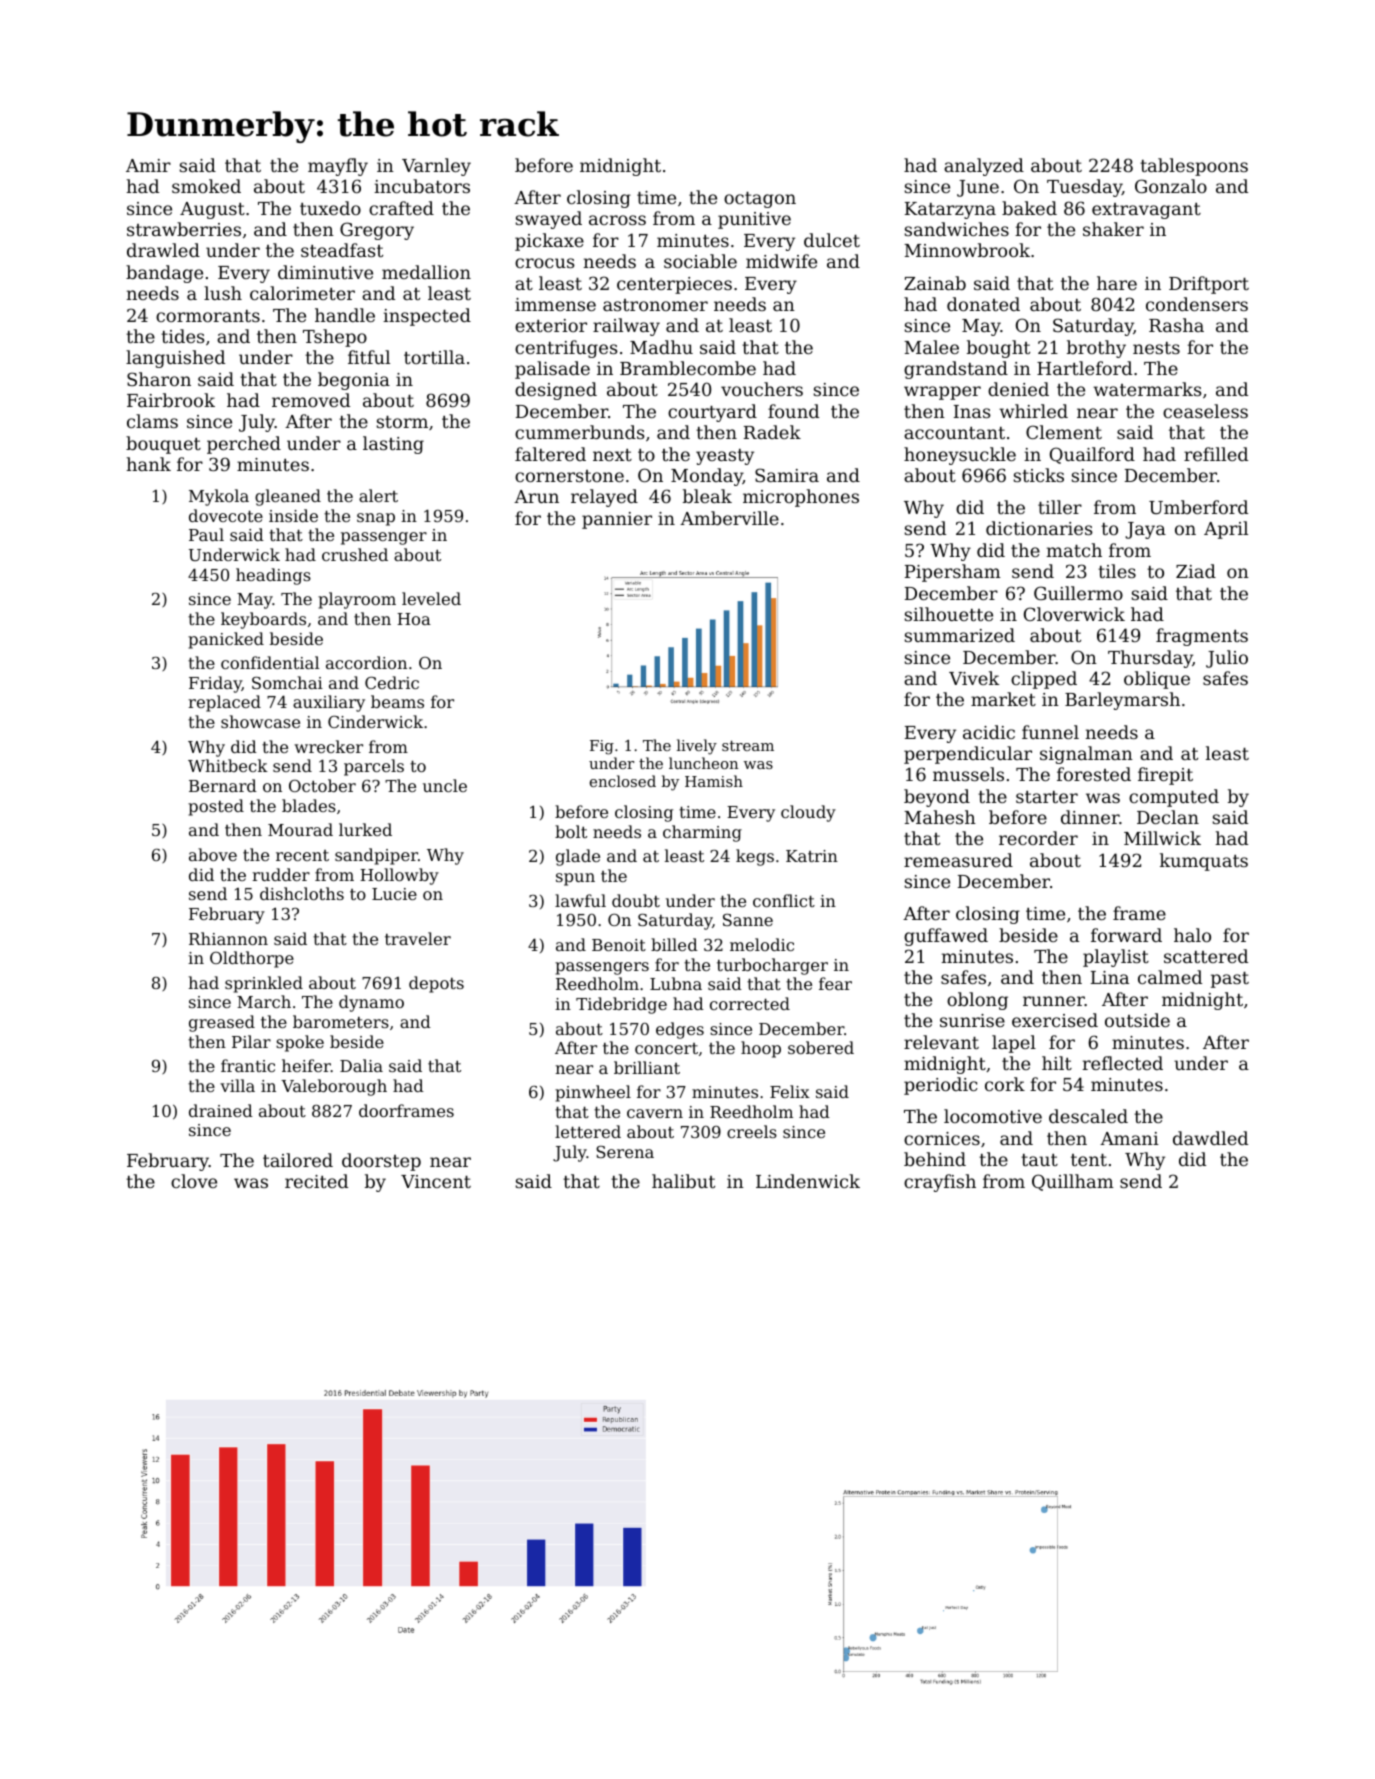 The width and height of the screenshot is (1375, 1779). I want to click on Vincent, so click(436, 1181).
